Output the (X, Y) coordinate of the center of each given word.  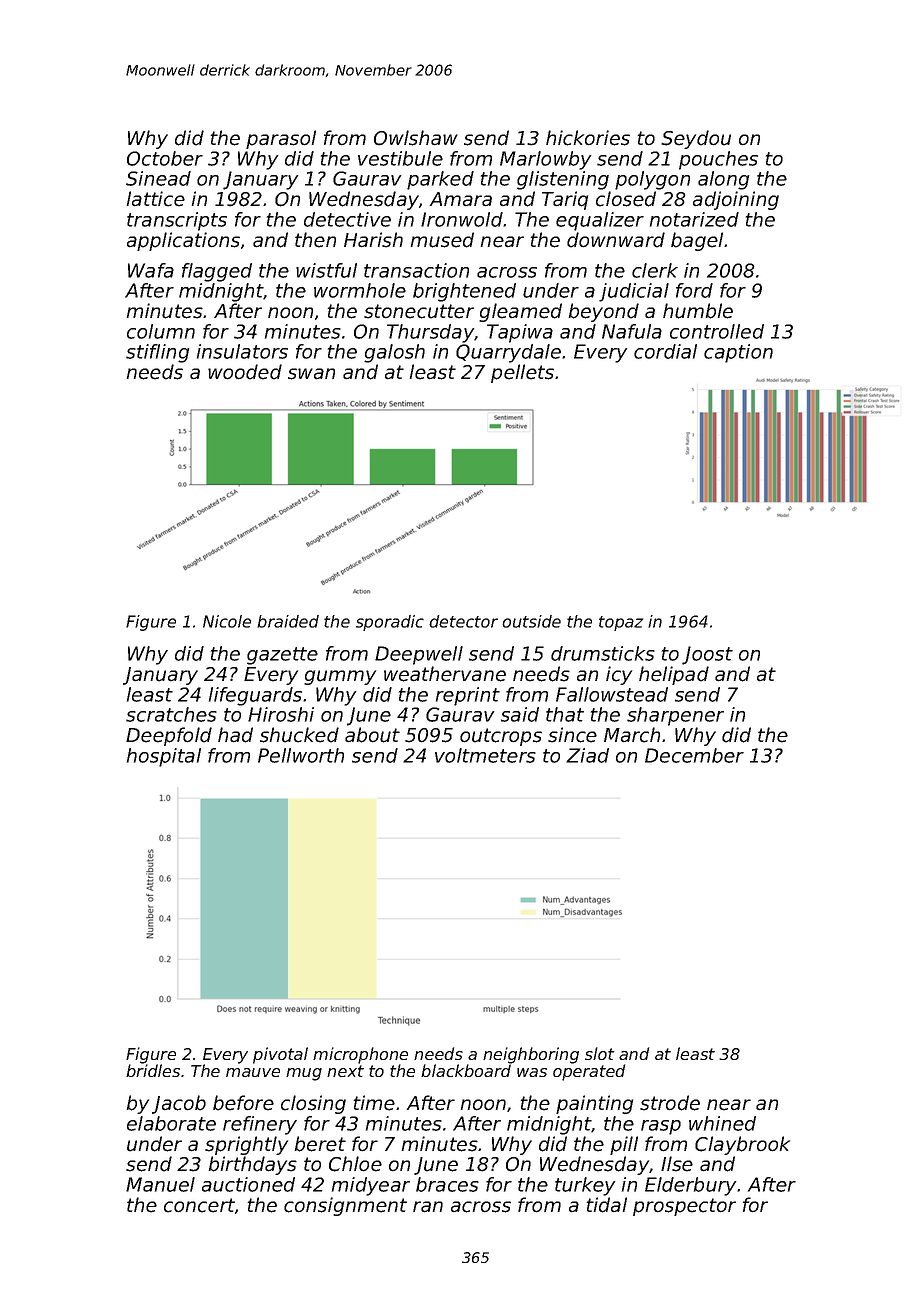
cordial (665, 351)
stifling (157, 353)
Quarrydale (508, 353)
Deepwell (419, 655)
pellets (522, 373)
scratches (171, 714)
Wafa (151, 270)
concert (199, 1205)
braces (447, 1184)
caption (738, 353)
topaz (621, 623)
